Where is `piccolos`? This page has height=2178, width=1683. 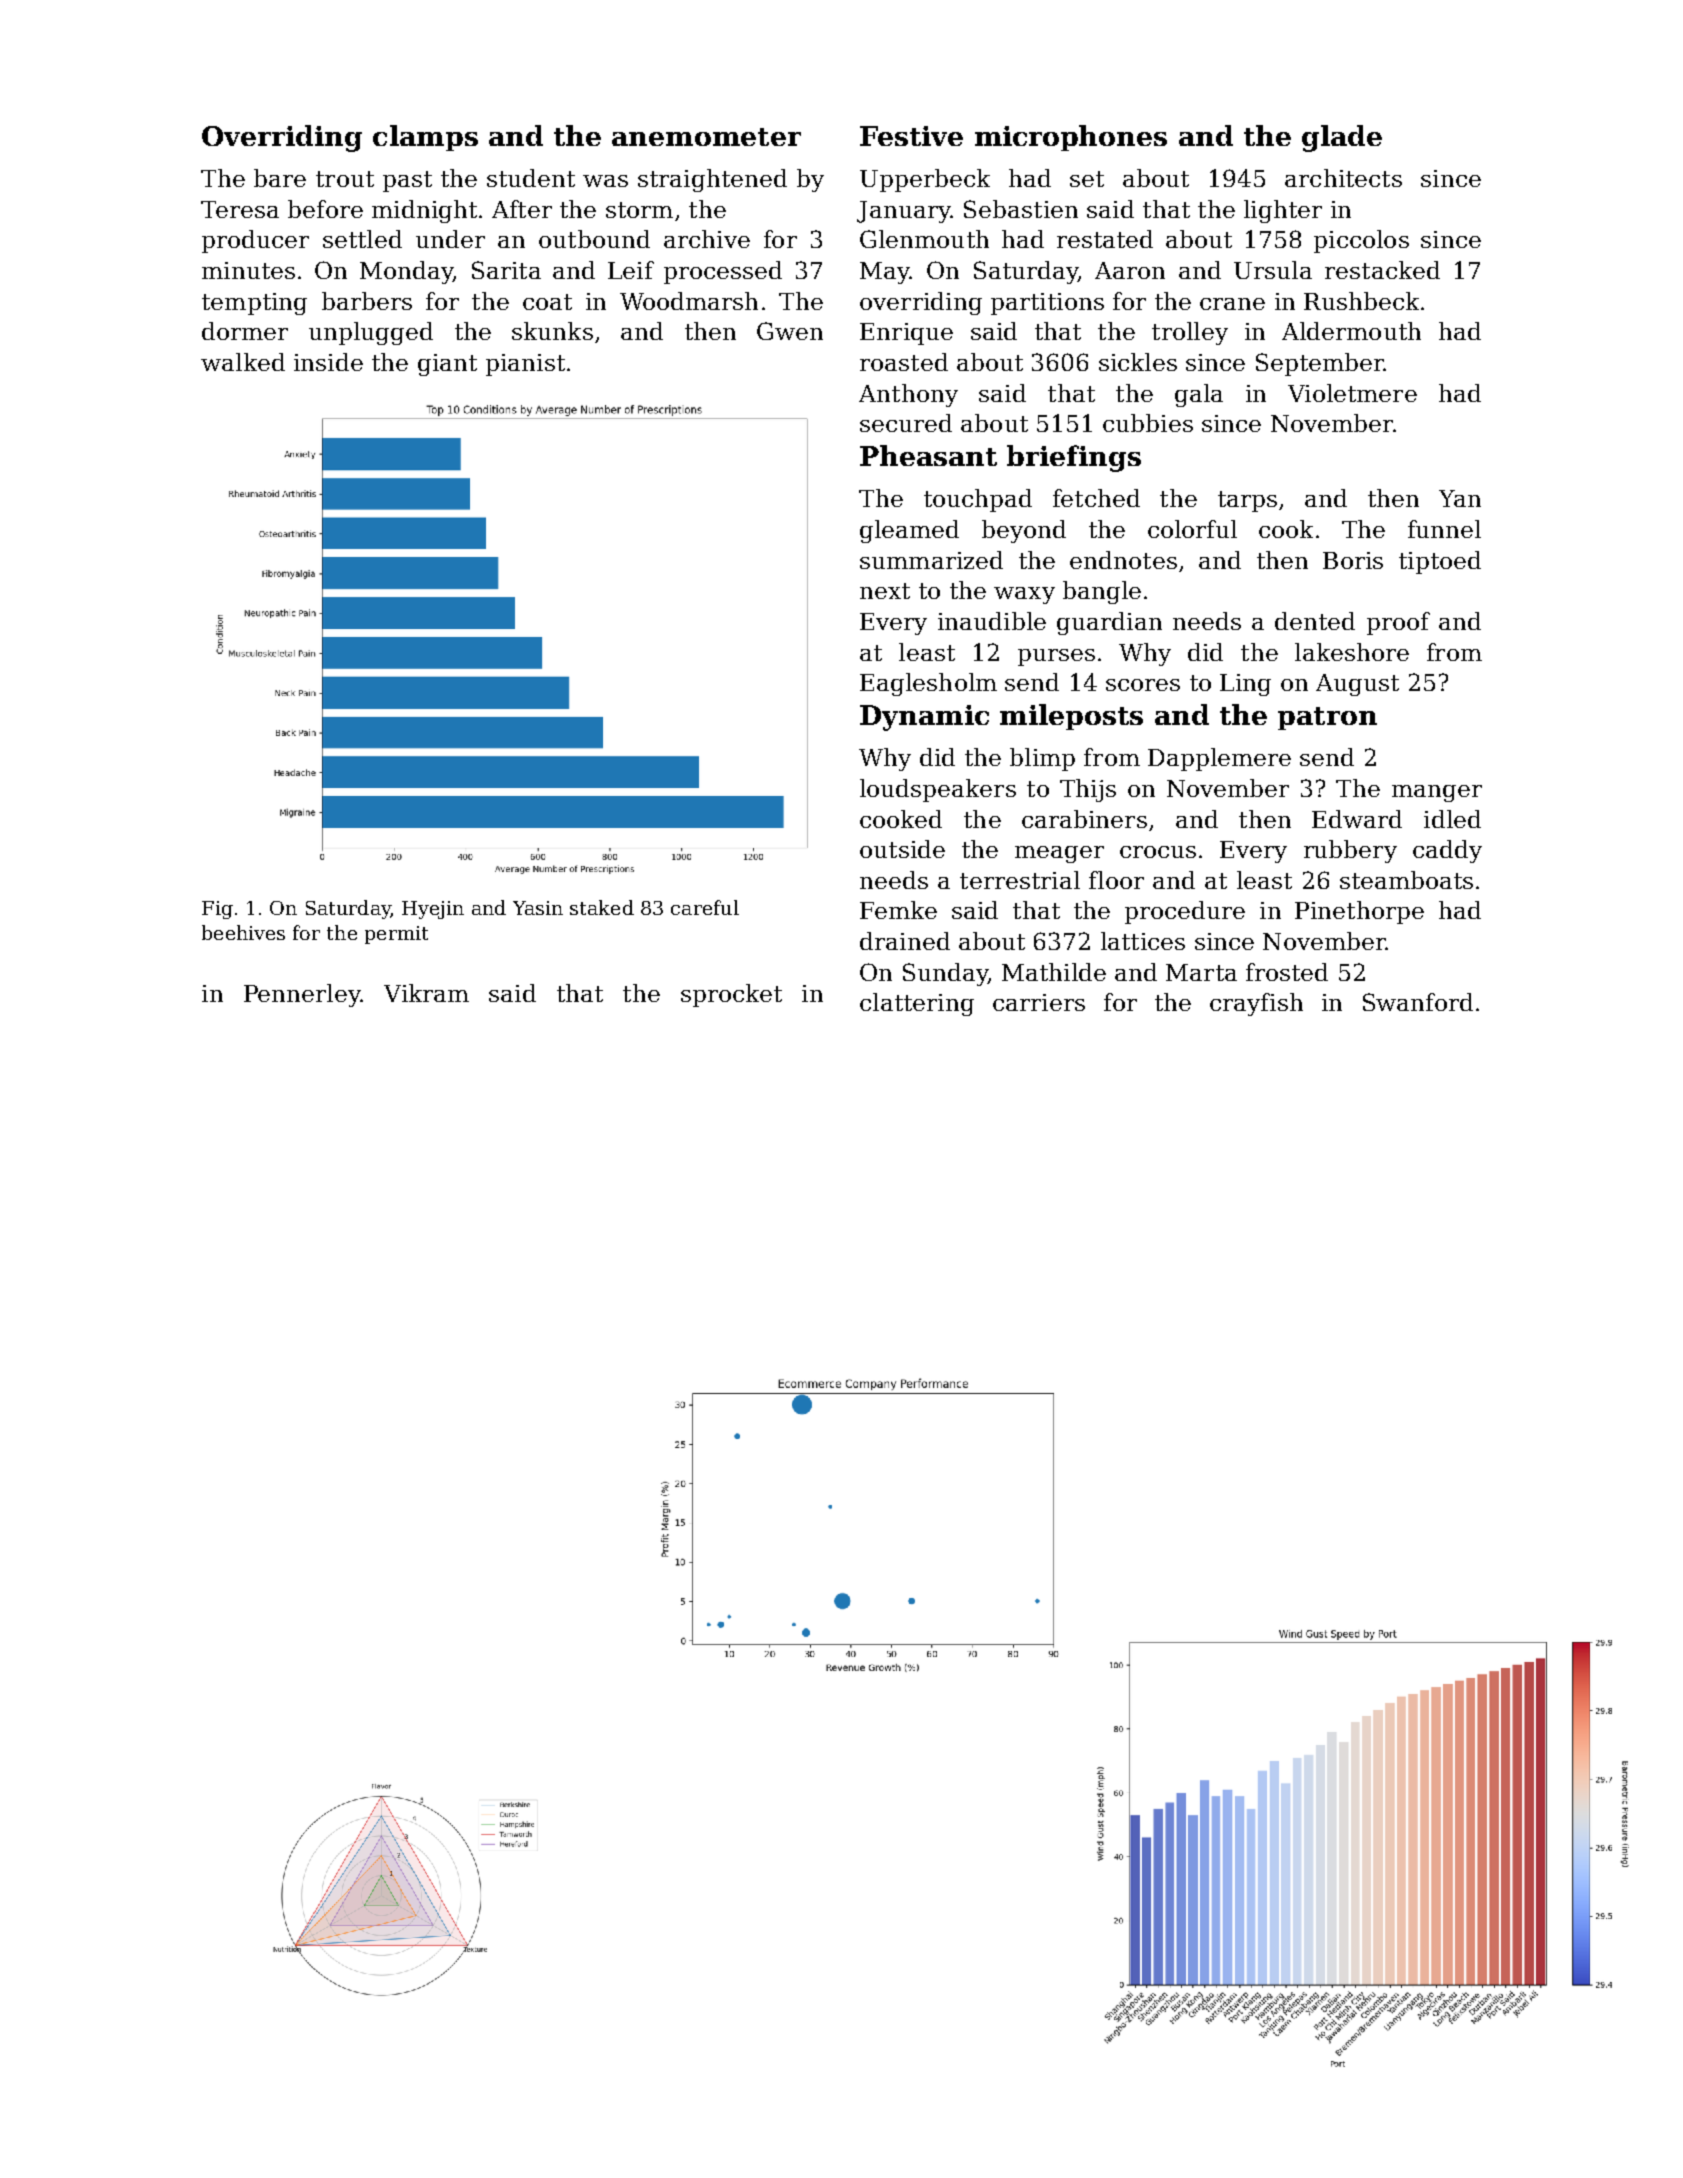
piccolos is located at coordinates (1361, 241).
